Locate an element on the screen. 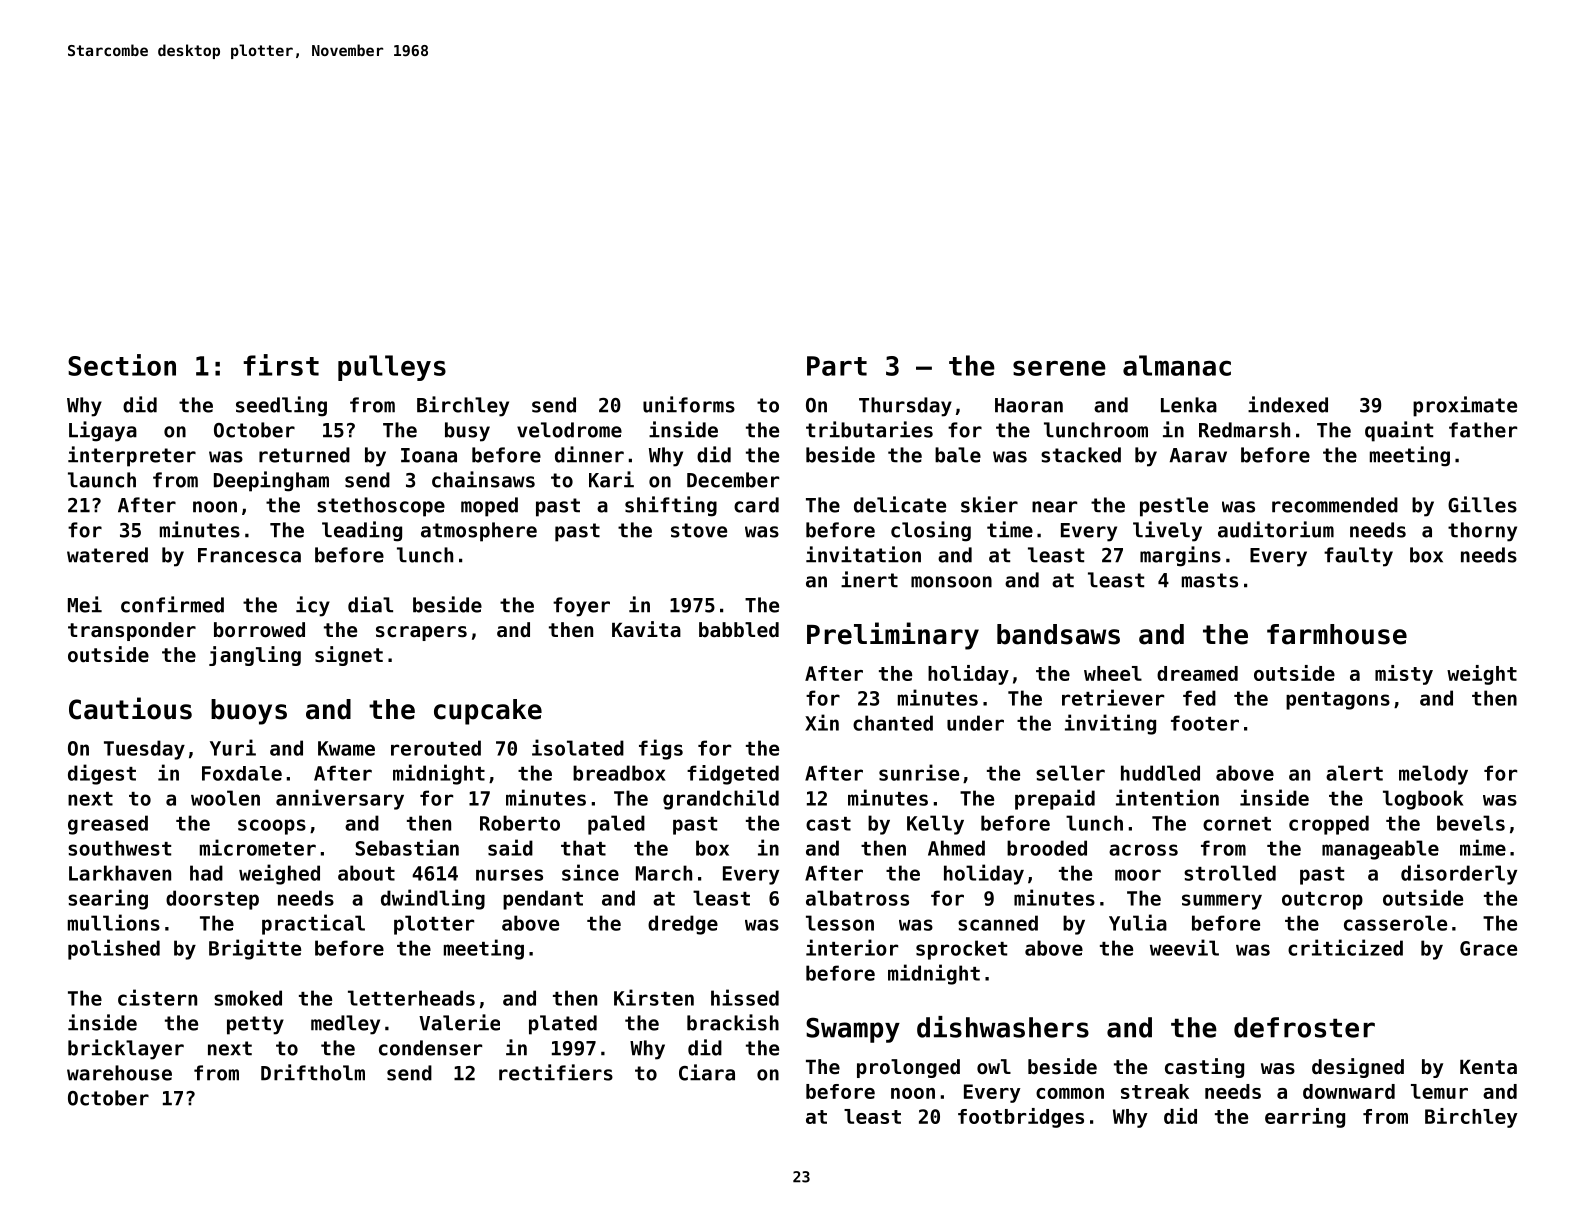  Grace is located at coordinates (1488, 948).
